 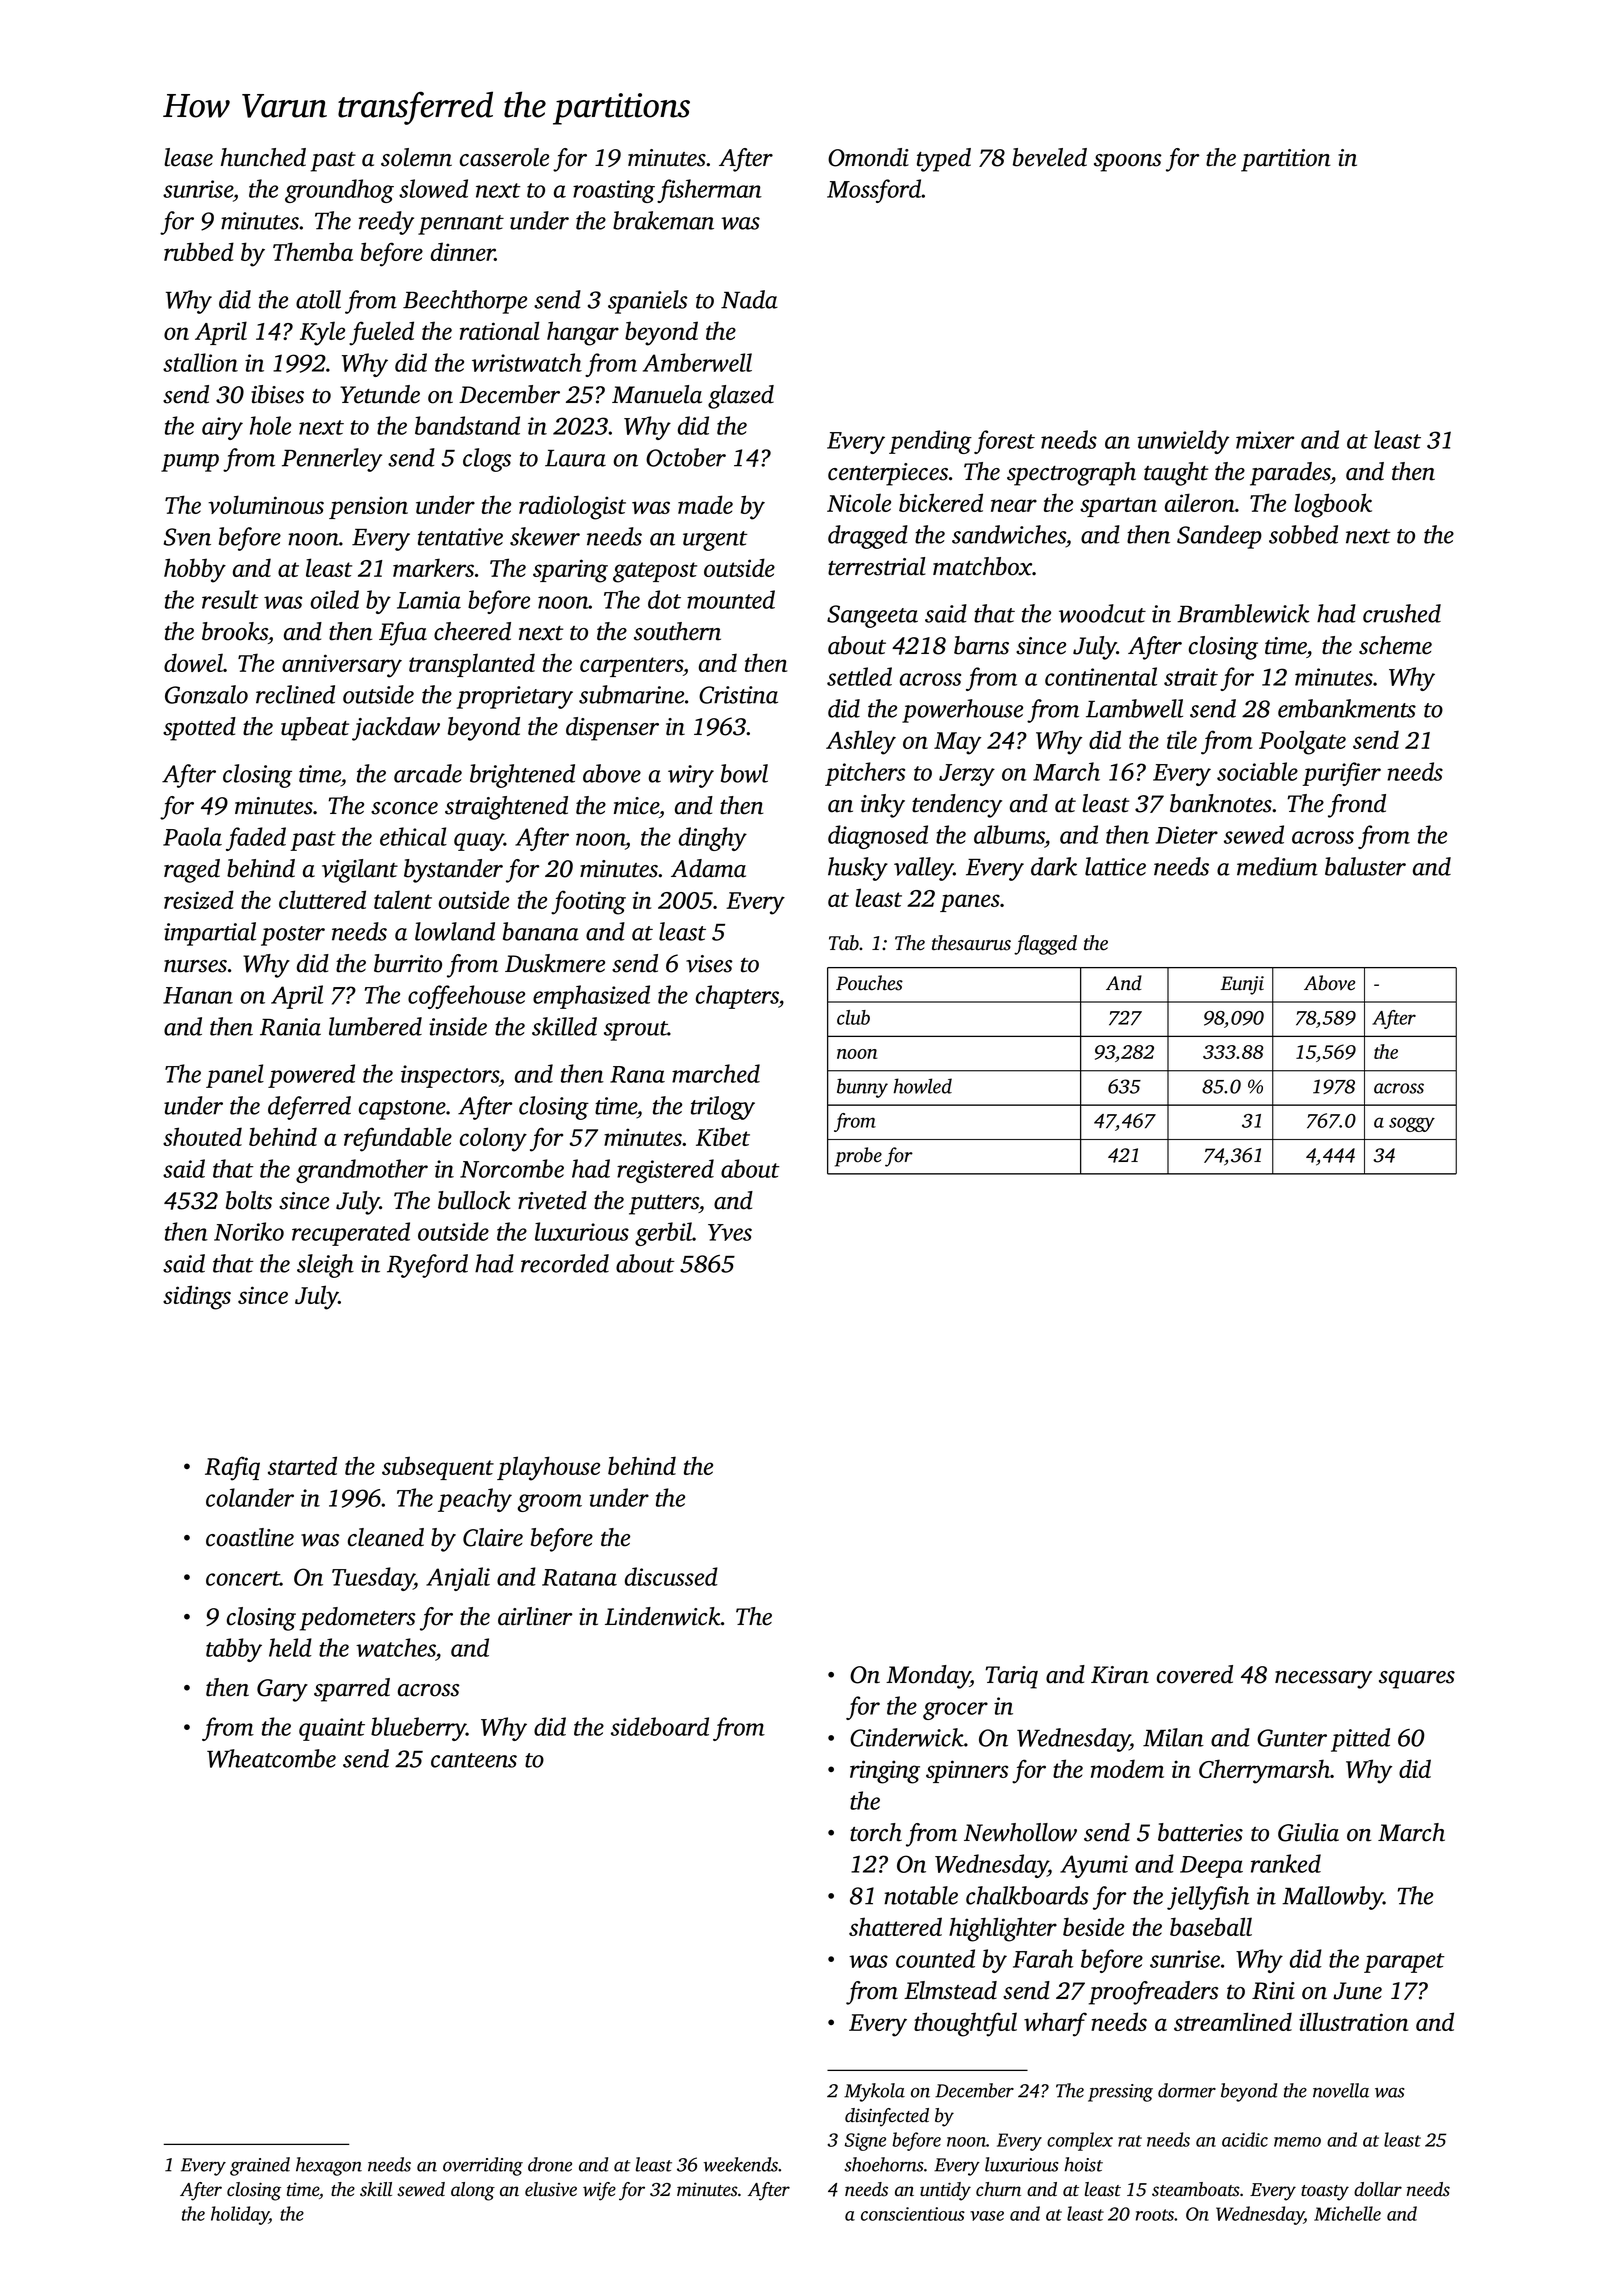 What do you see at coordinates (1183, 442) in the document?
I see `unwieldy` at bounding box center [1183, 442].
